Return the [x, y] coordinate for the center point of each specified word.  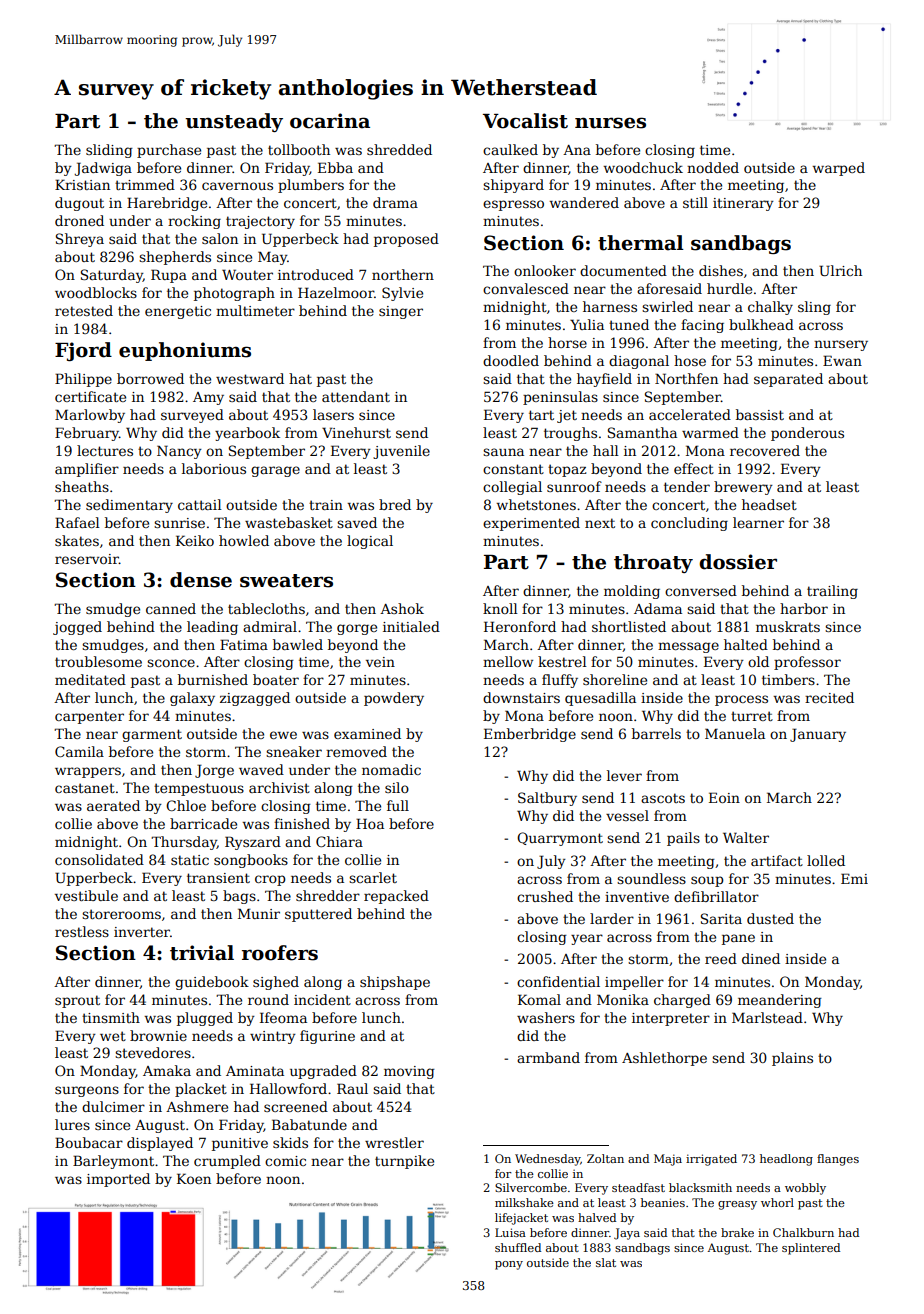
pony [509, 1265]
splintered [811, 1249]
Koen [194, 1178]
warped [838, 169]
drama [395, 202]
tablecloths [266, 608]
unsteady [234, 122]
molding [632, 592]
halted [746, 644]
